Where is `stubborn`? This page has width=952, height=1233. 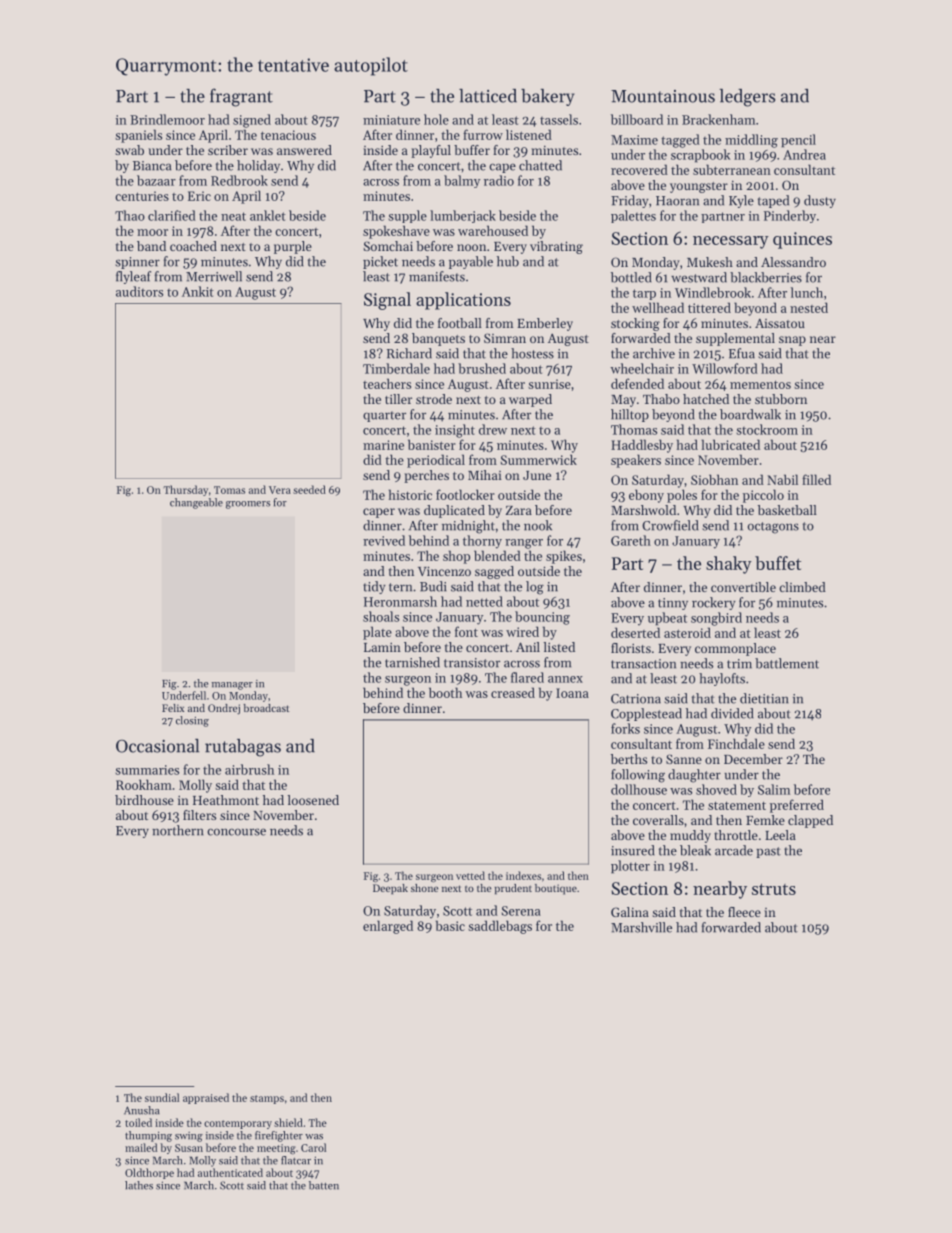 stubborn is located at coordinates (781, 399).
